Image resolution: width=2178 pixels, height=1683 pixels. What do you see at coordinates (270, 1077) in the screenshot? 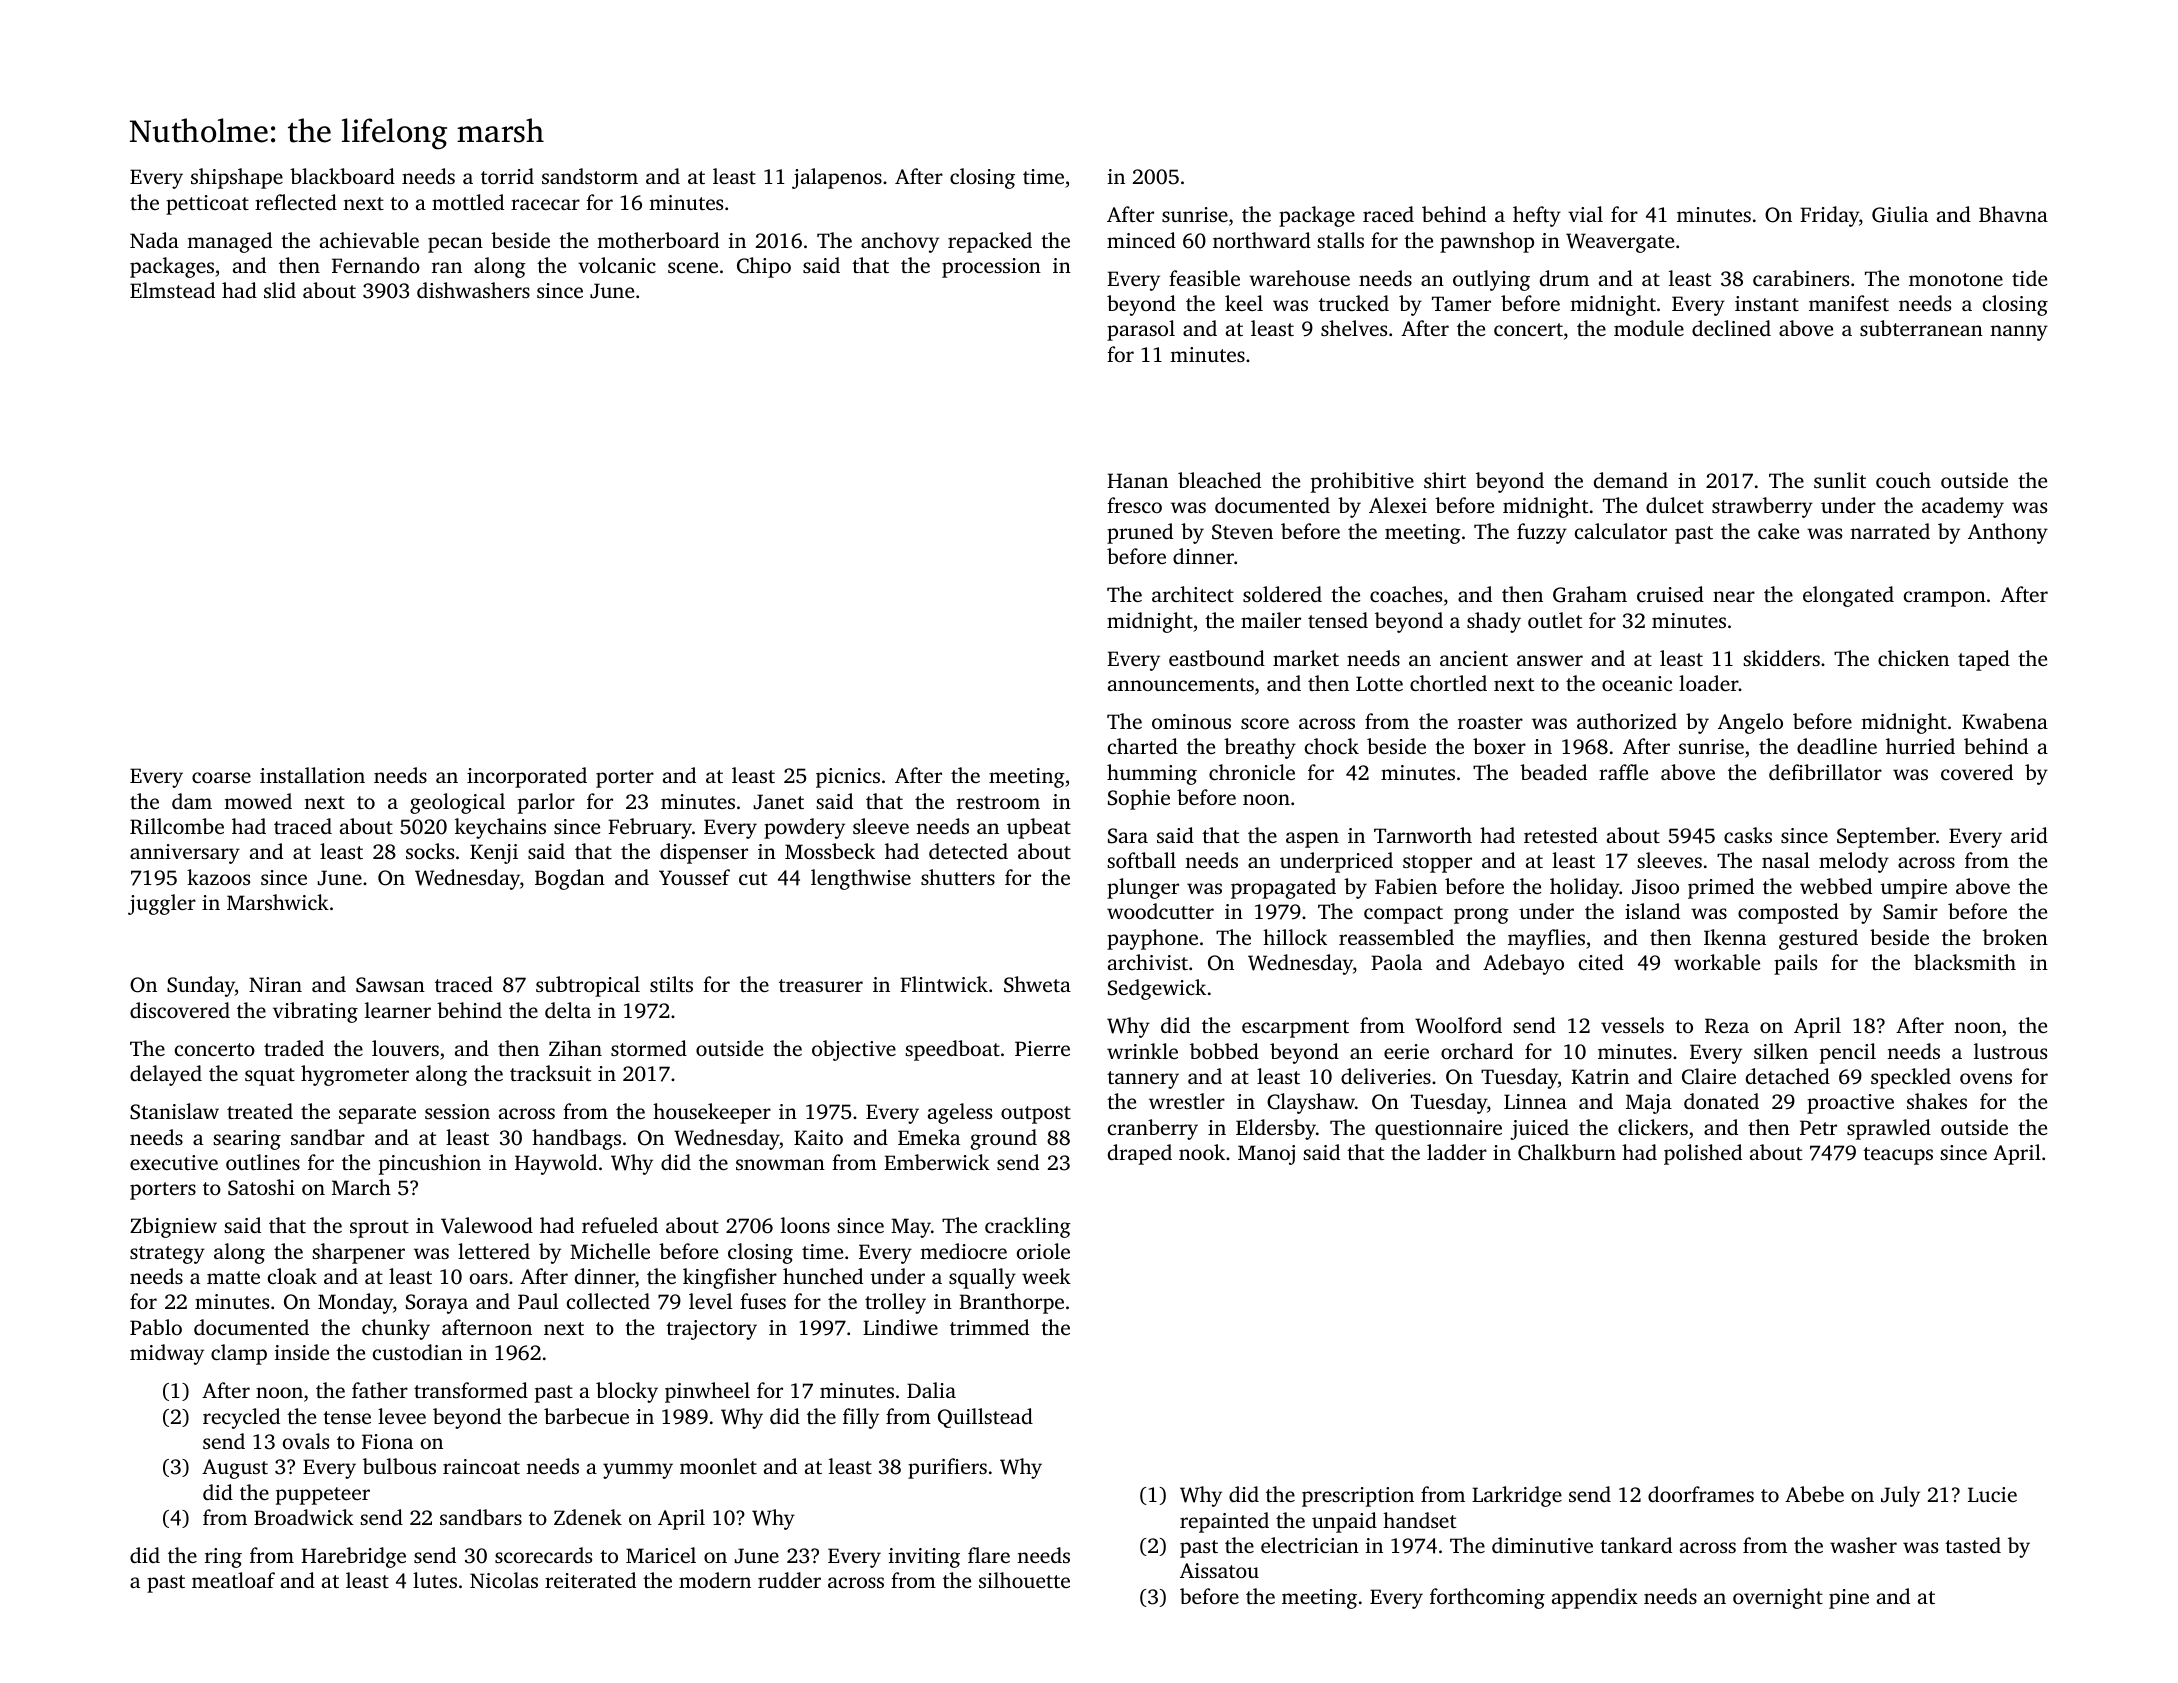
I see `squat` at bounding box center [270, 1077].
